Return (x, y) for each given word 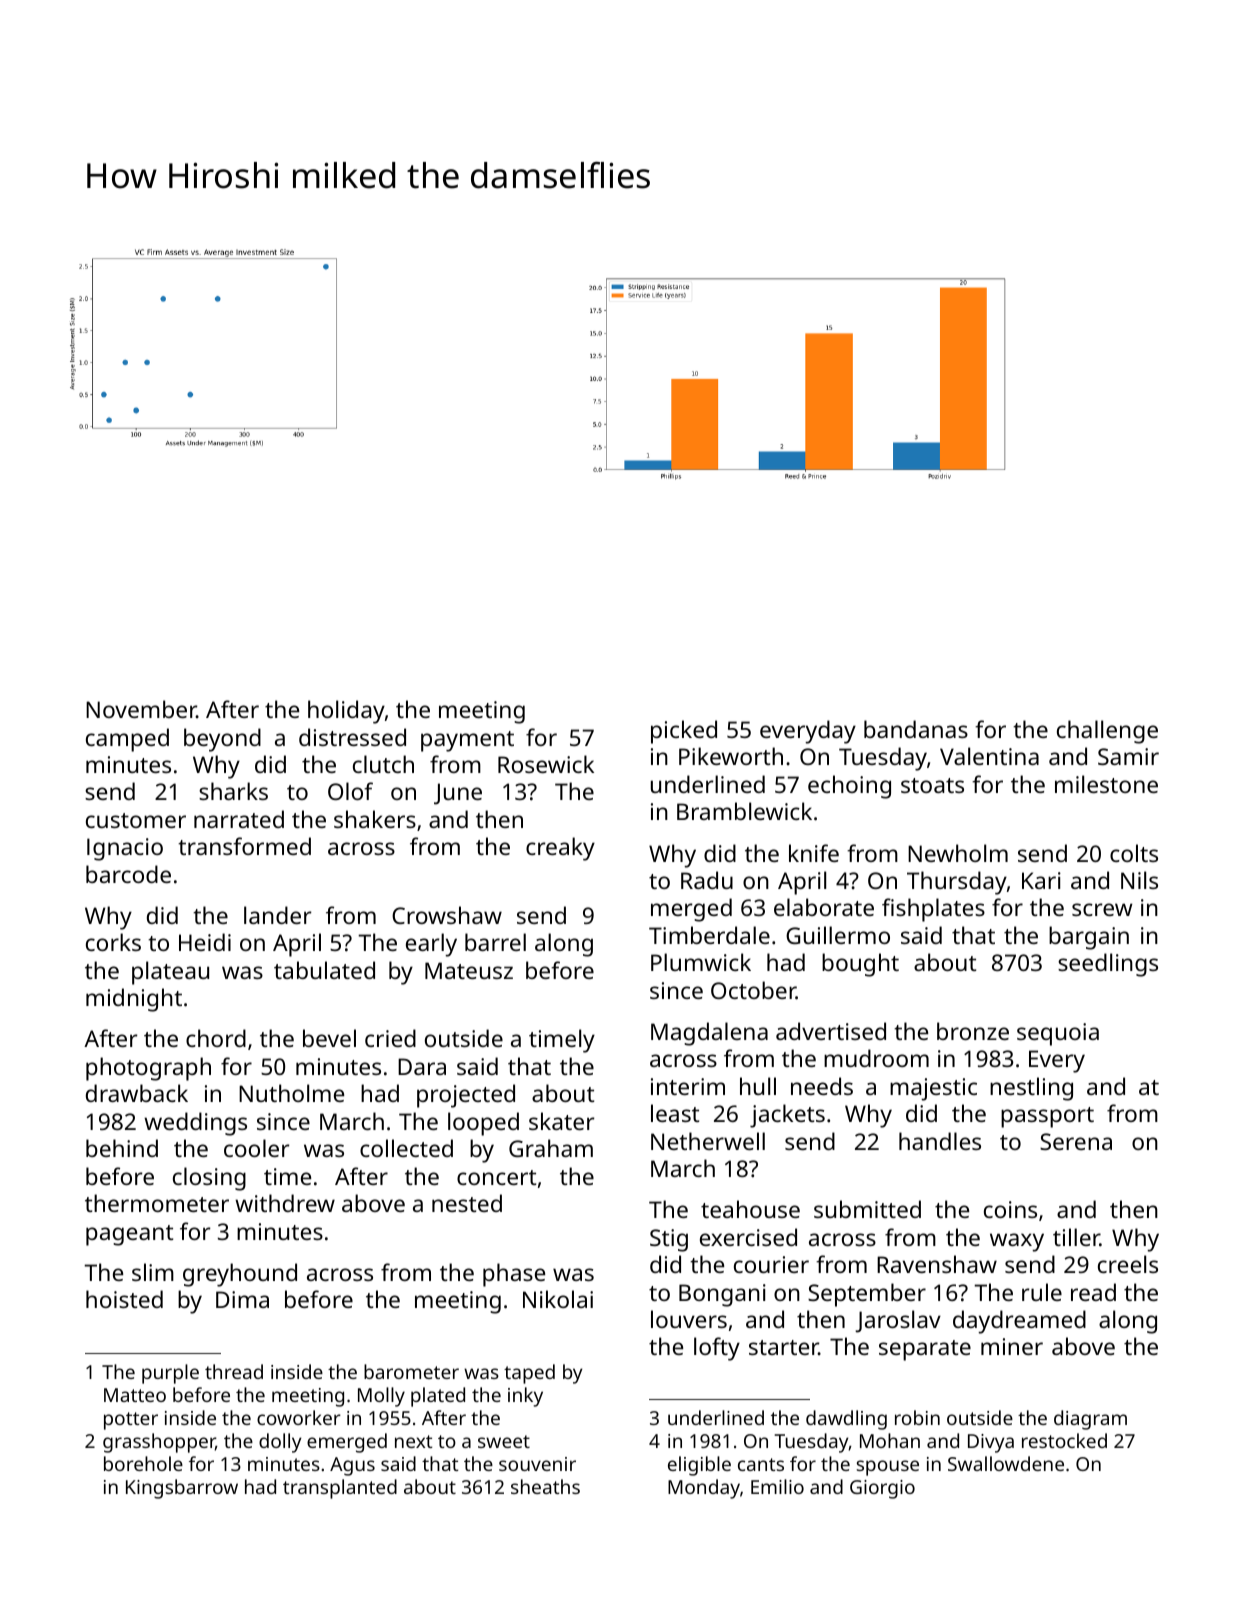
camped (127, 740)
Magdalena (709, 1034)
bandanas (916, 729)
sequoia (1058, 1034)
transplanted (340, 1489)
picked (684, 732)
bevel (329, 1038)
